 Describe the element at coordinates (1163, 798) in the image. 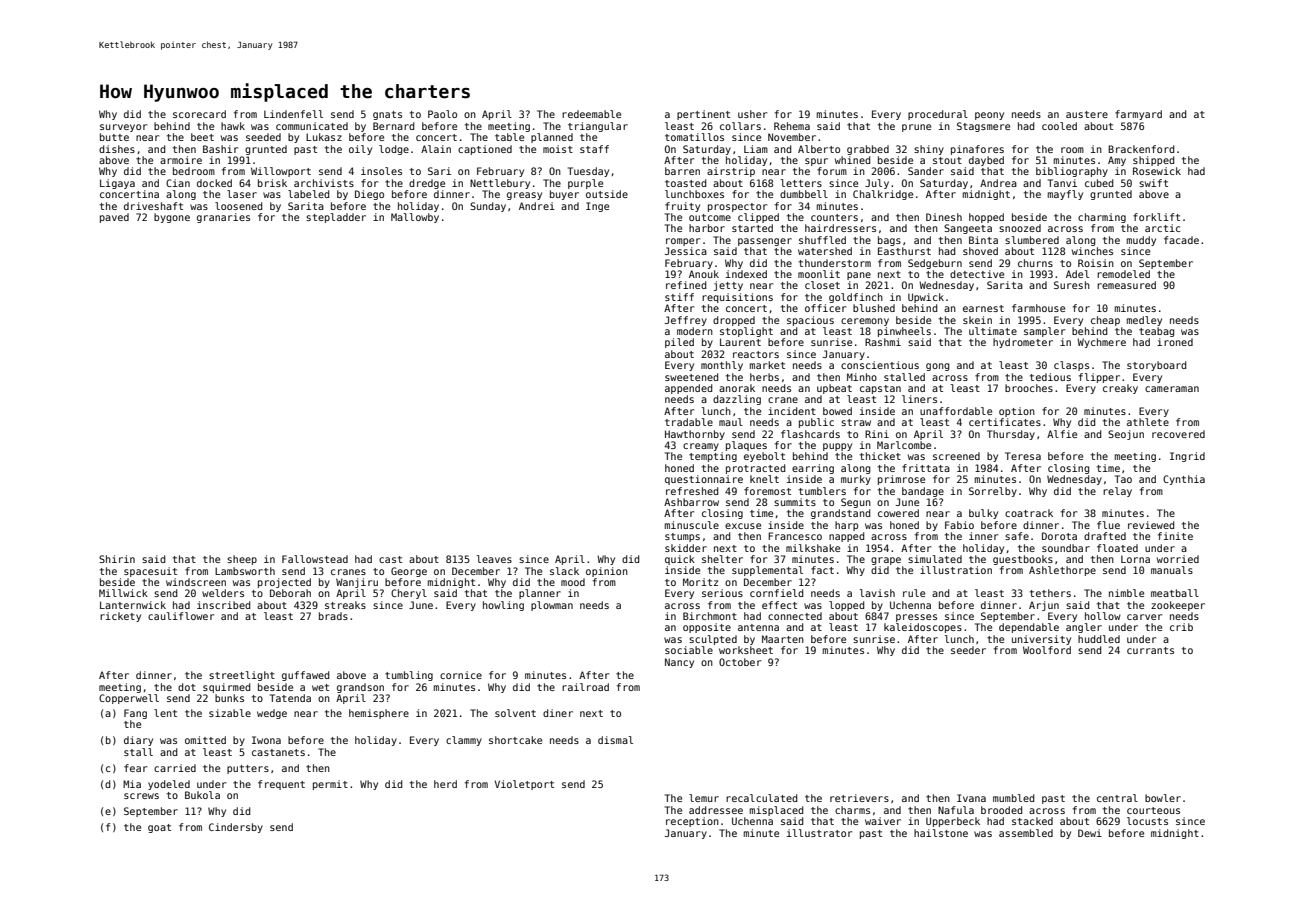

I see `bowler` at that location.
